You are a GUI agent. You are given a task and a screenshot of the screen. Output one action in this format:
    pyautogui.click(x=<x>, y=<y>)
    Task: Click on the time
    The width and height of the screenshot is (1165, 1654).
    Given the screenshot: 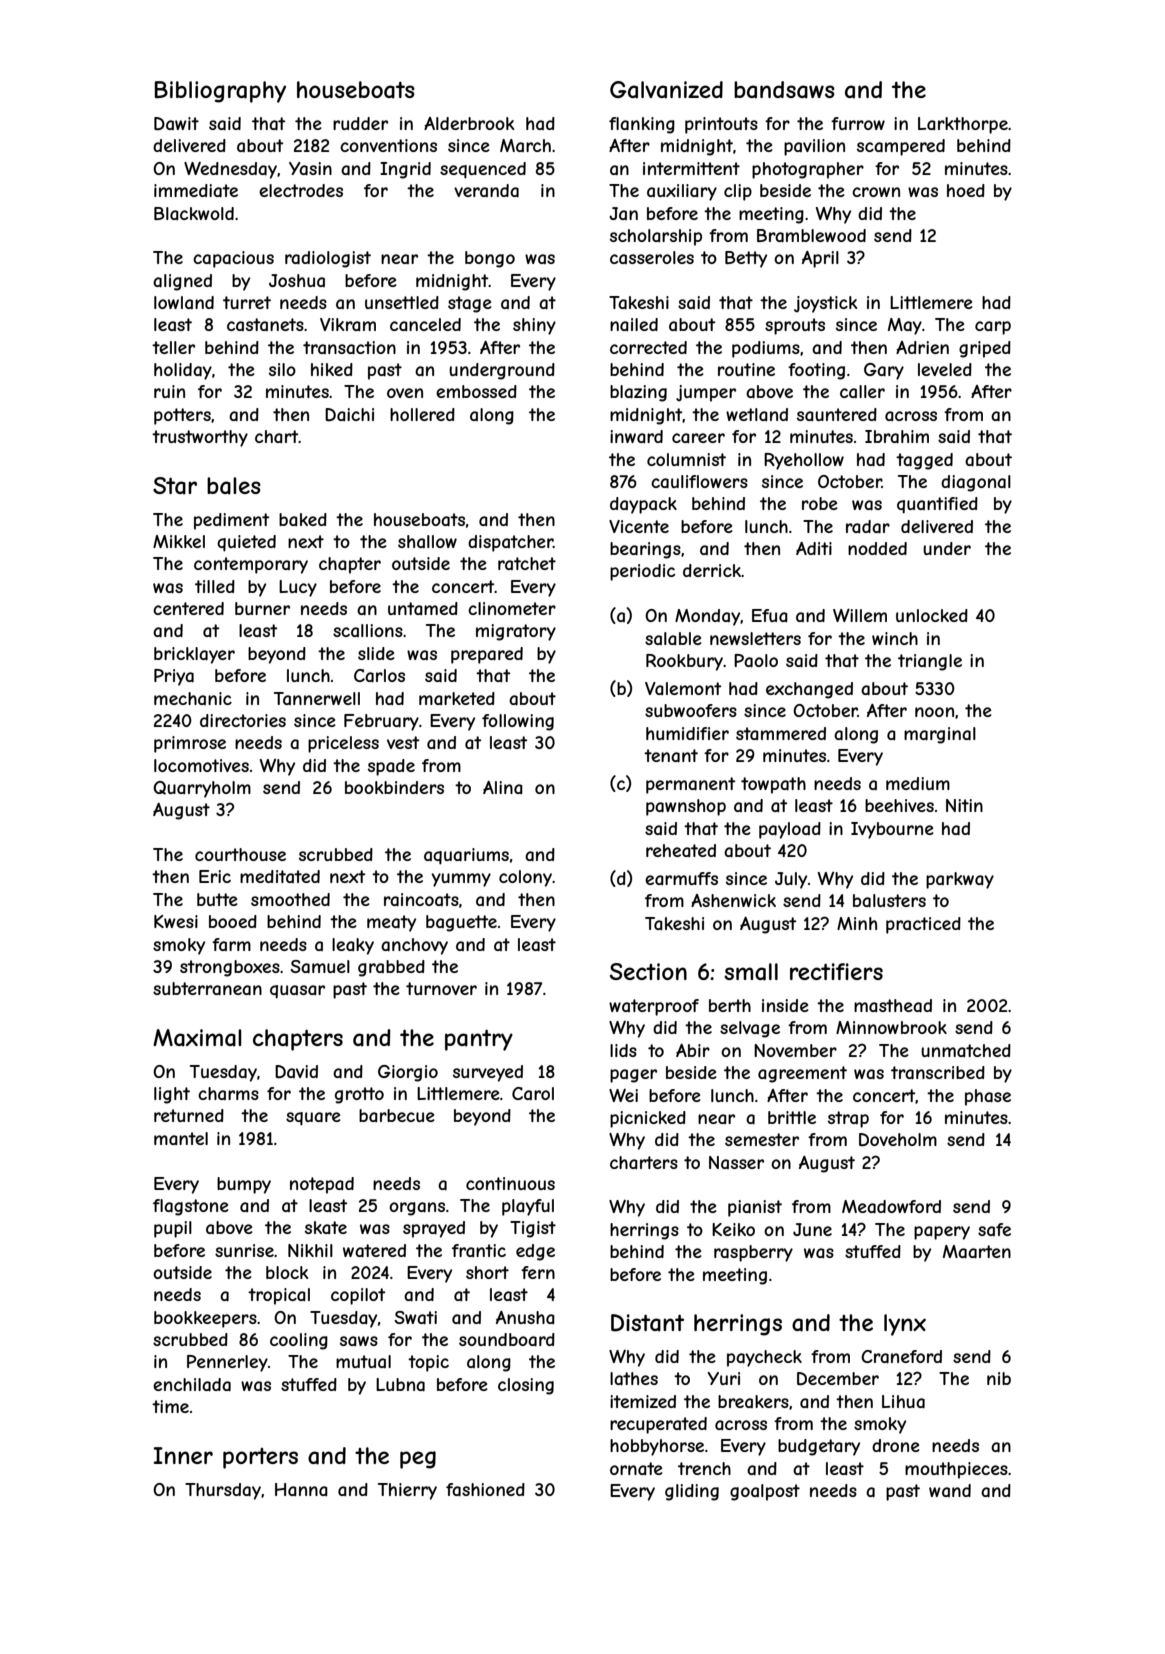 What is the action you would take?
    pyautogui.click(x=170, y=1406)
